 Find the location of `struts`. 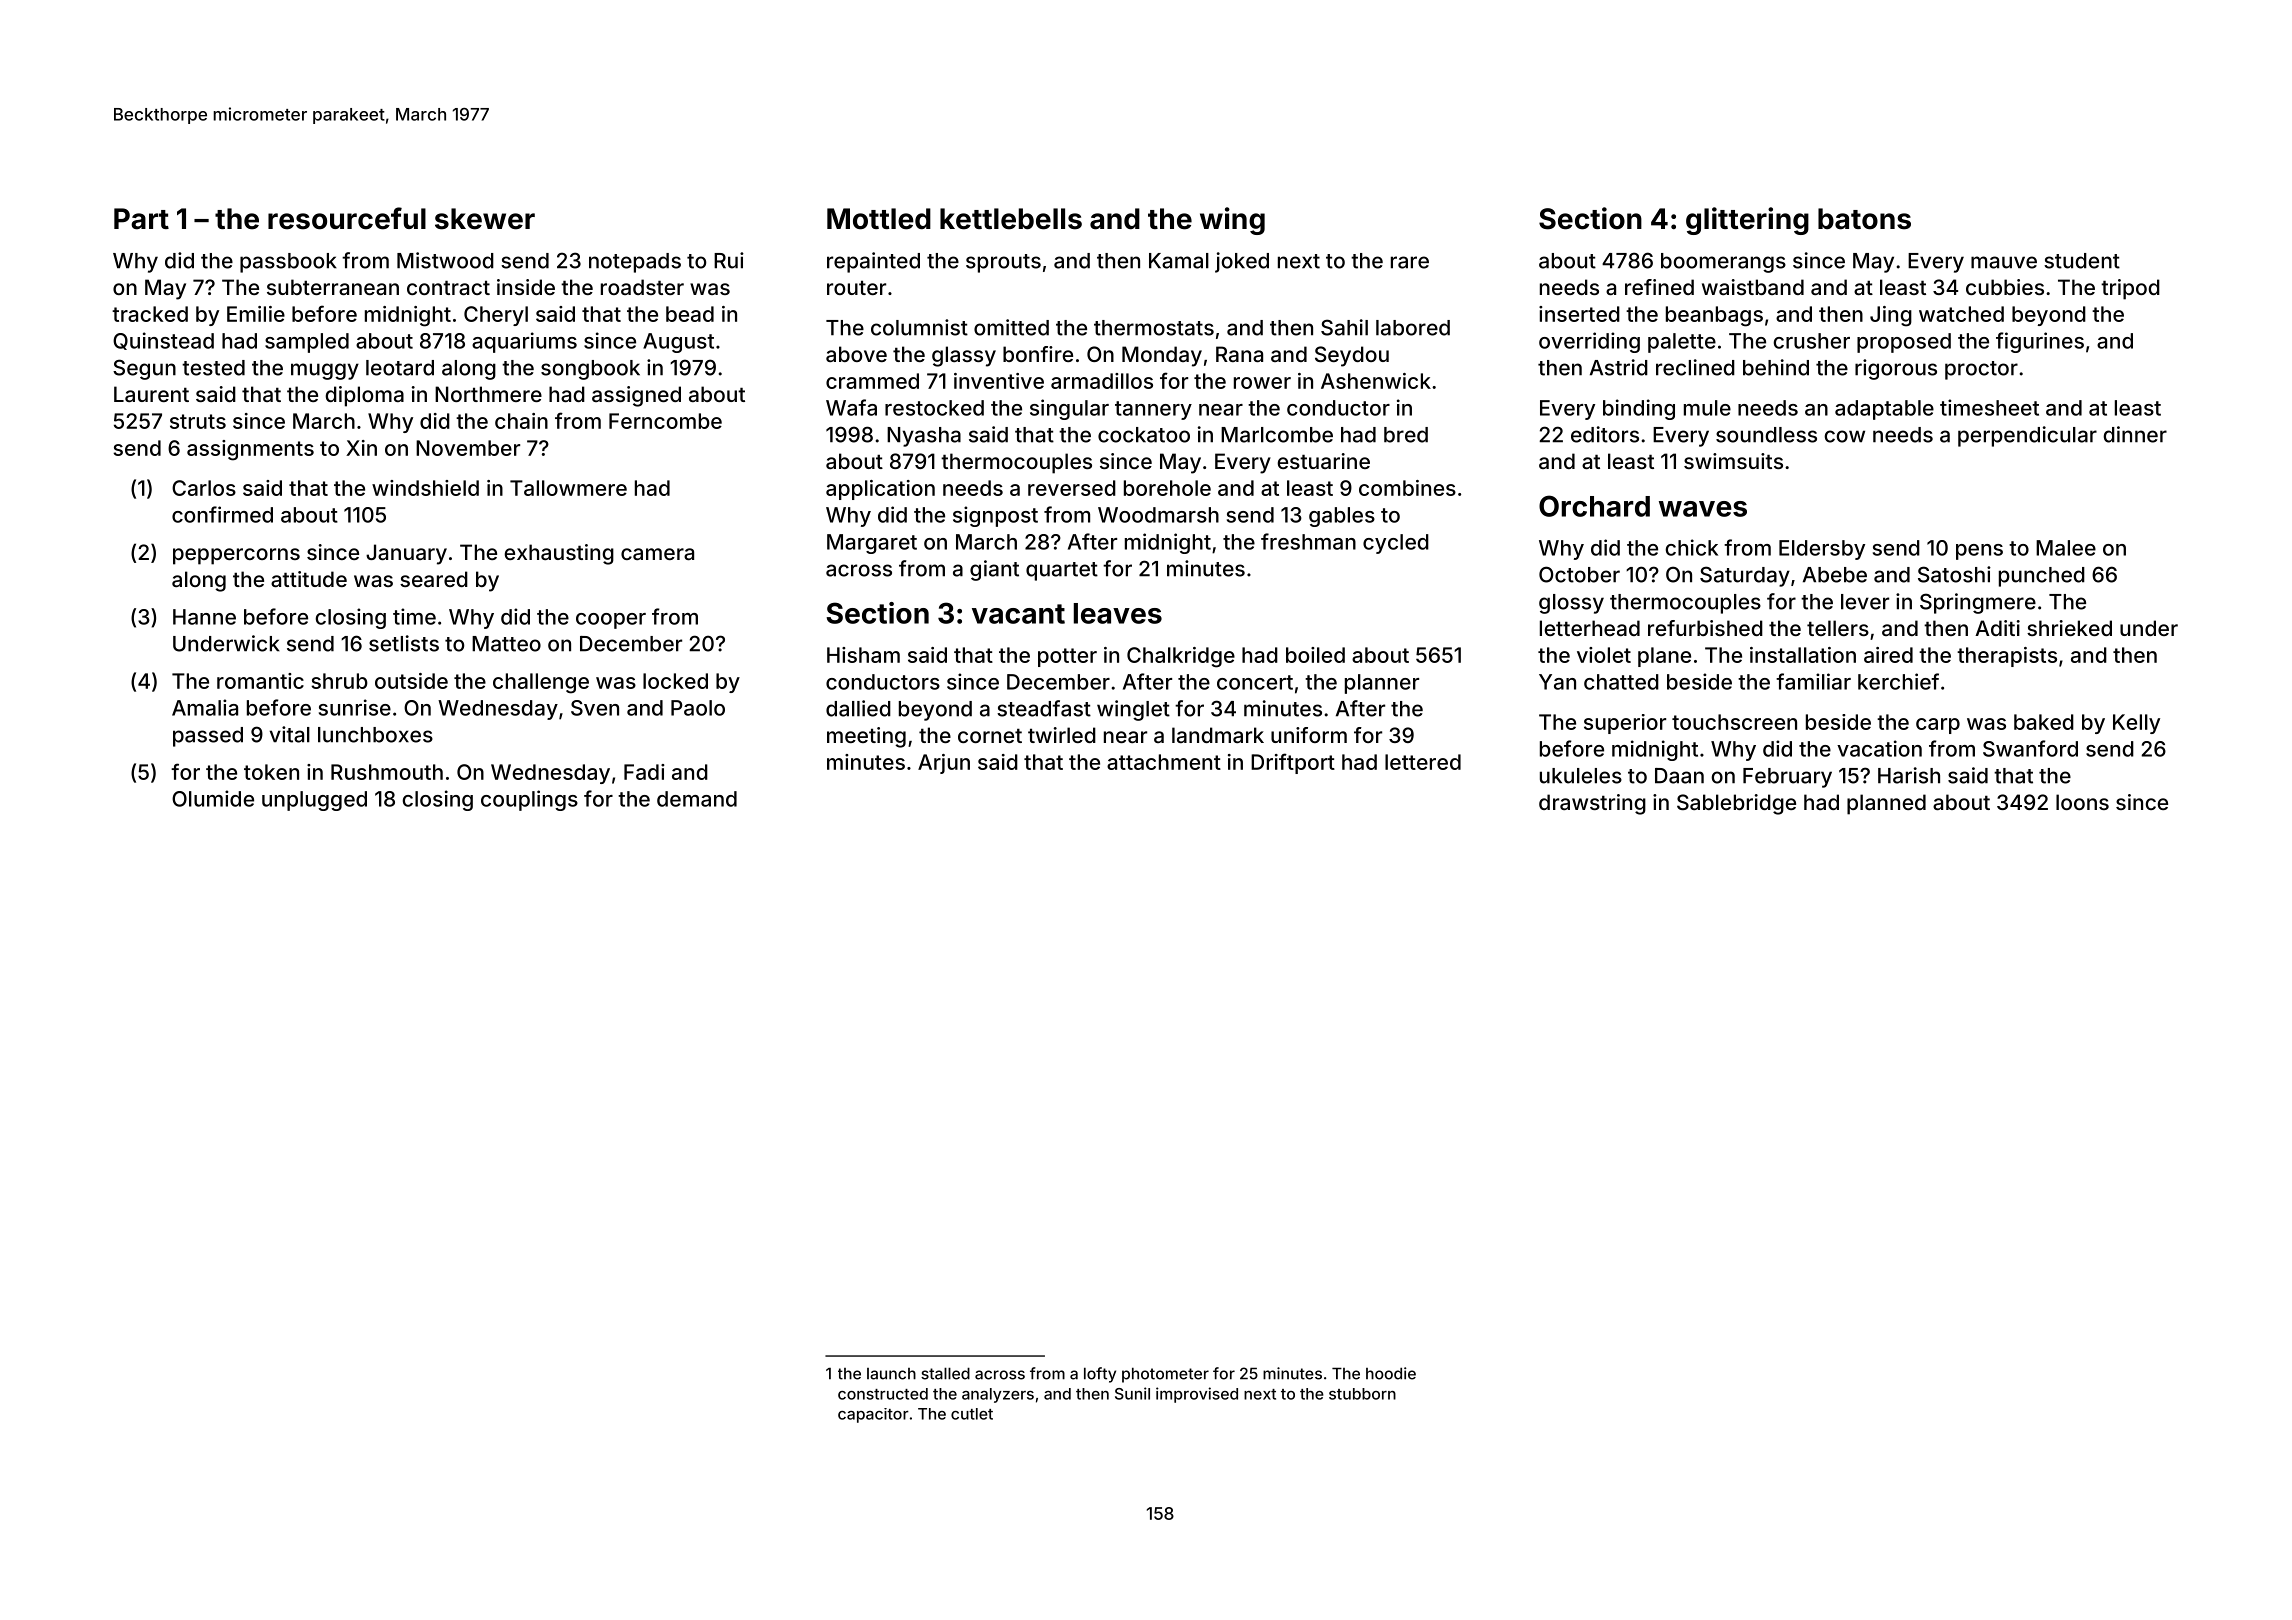

struts is located at coordinates (198, 421).
